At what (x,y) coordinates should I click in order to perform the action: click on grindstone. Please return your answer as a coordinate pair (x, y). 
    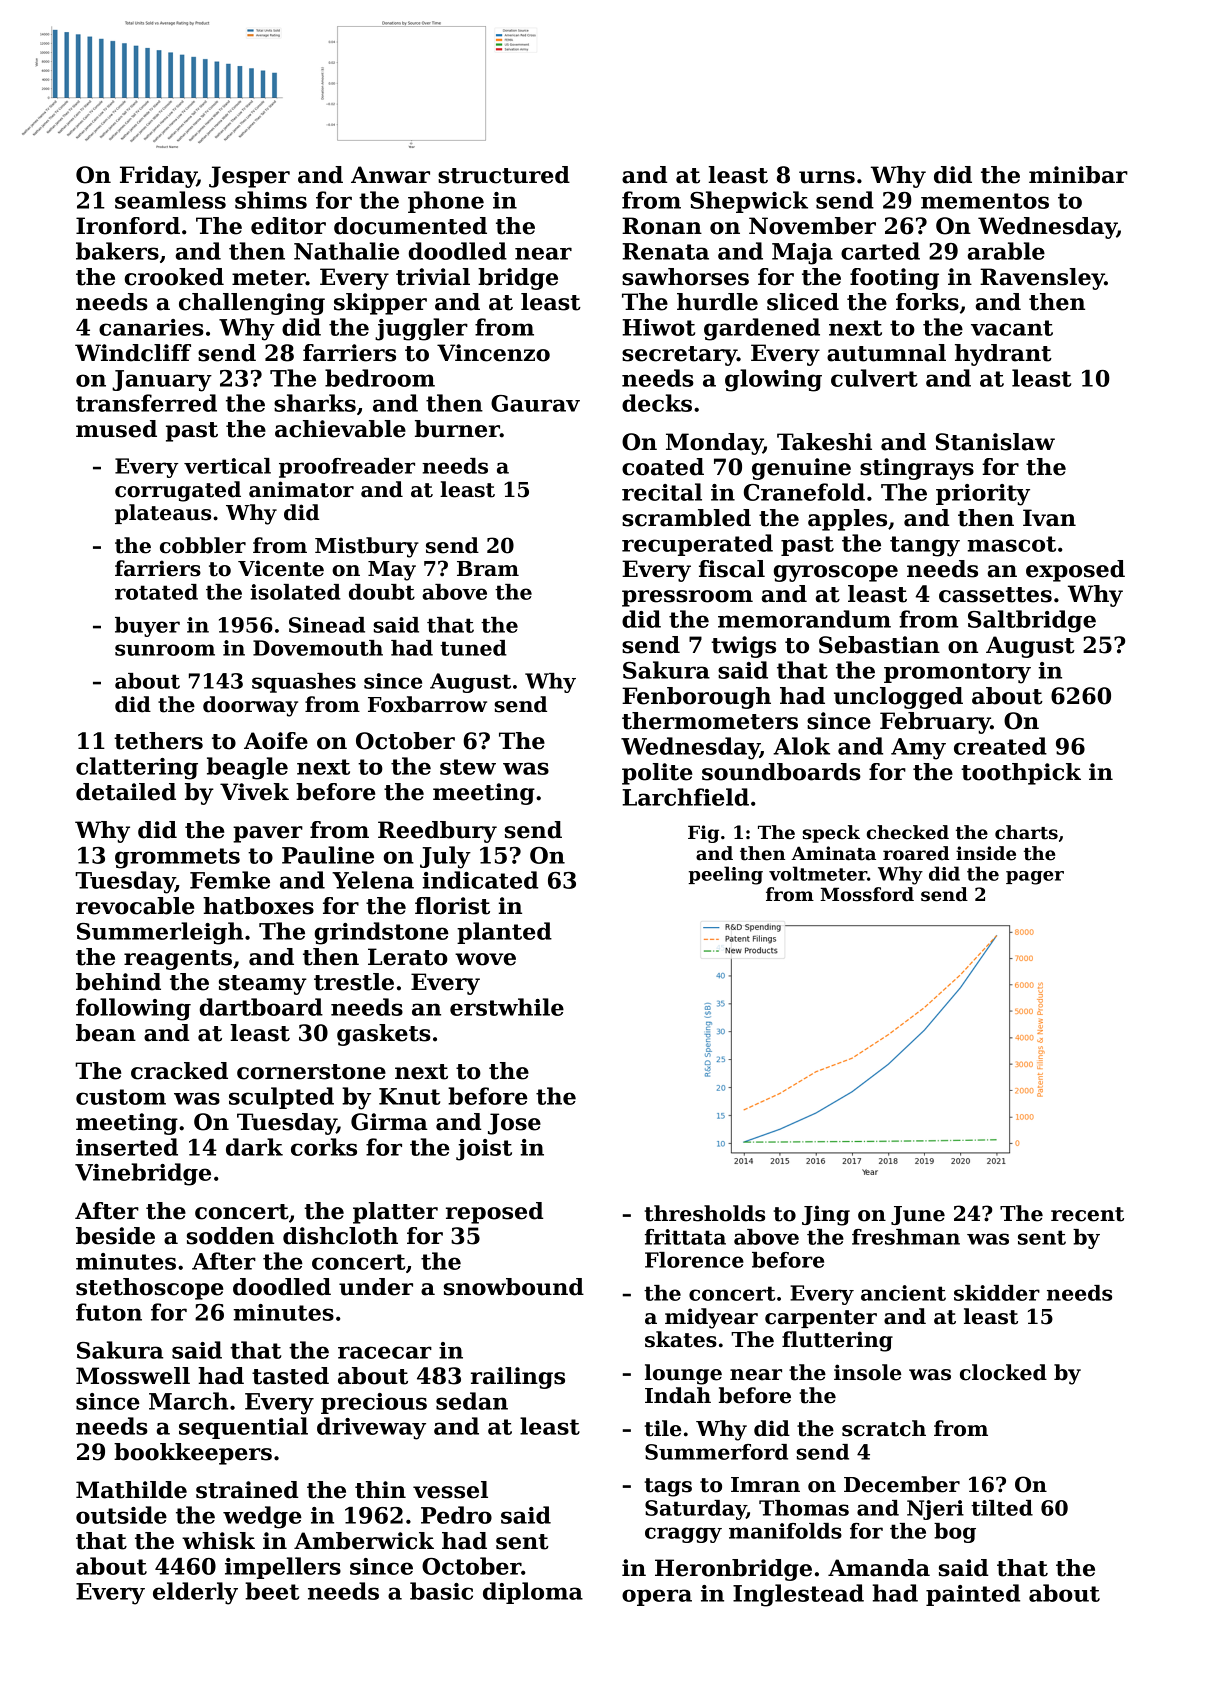
    Looking at the image, I should click on (381, 933).
